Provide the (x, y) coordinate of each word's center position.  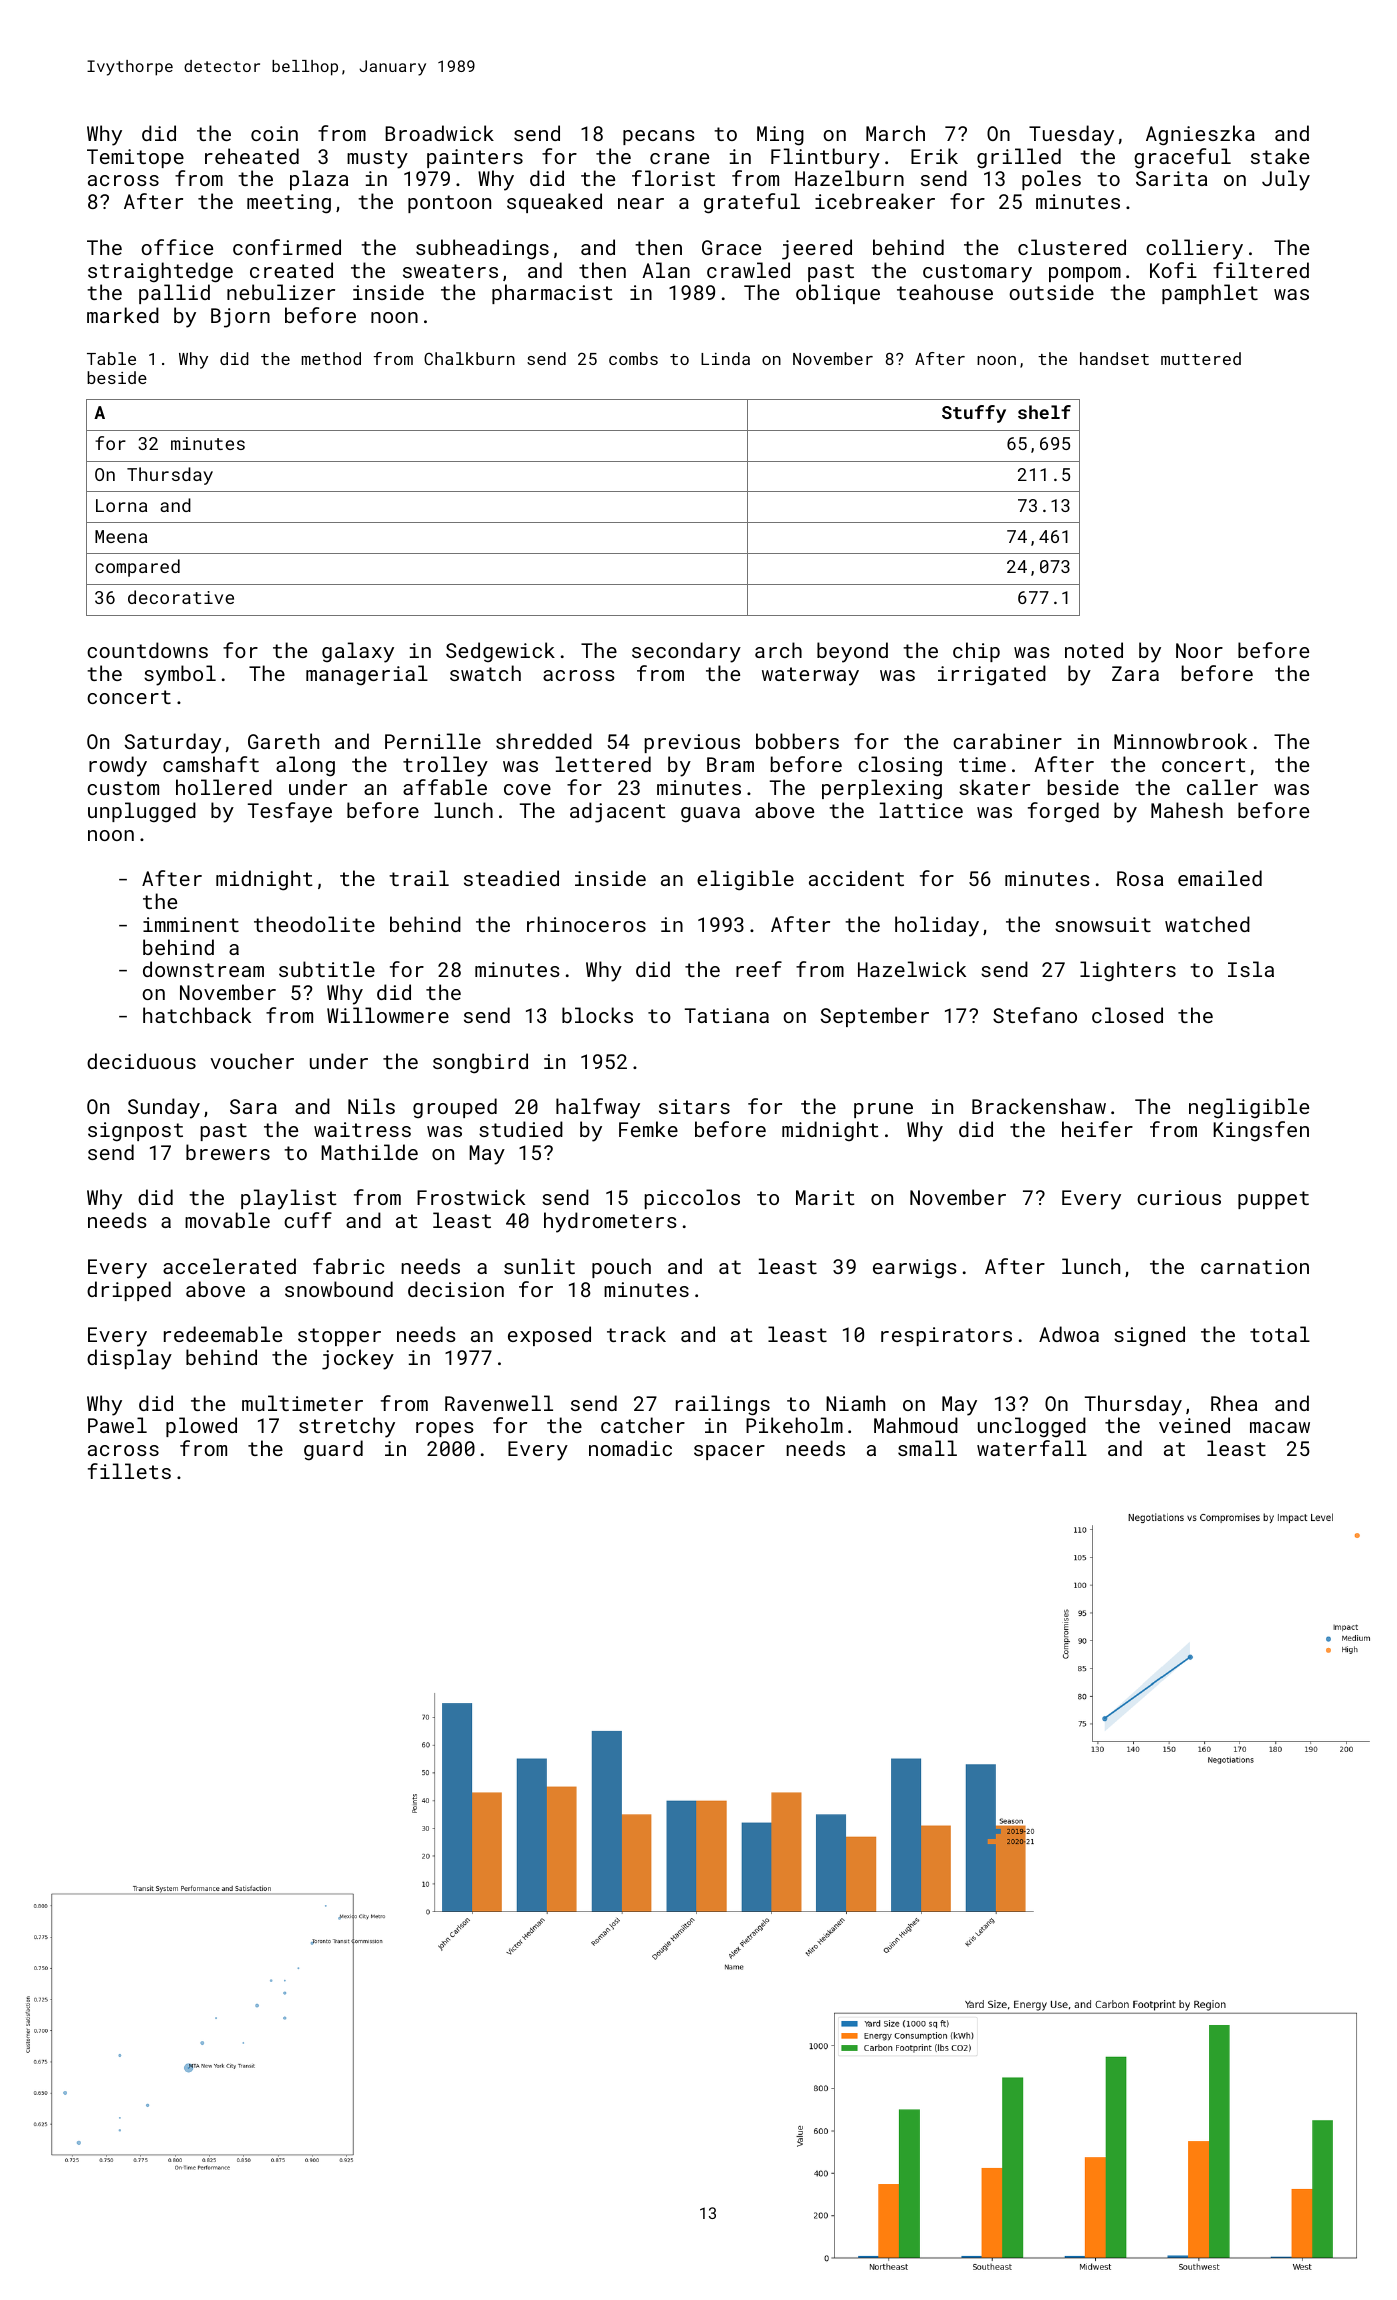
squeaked (554, 203)
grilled (1019, 158)
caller (1222, 787)
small (927, 1448)
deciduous (141, 1061)
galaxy (358, 652)
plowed (201, 1427)
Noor (1199, 650)
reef (759, 969)
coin (274, 133)
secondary (686, 652)
